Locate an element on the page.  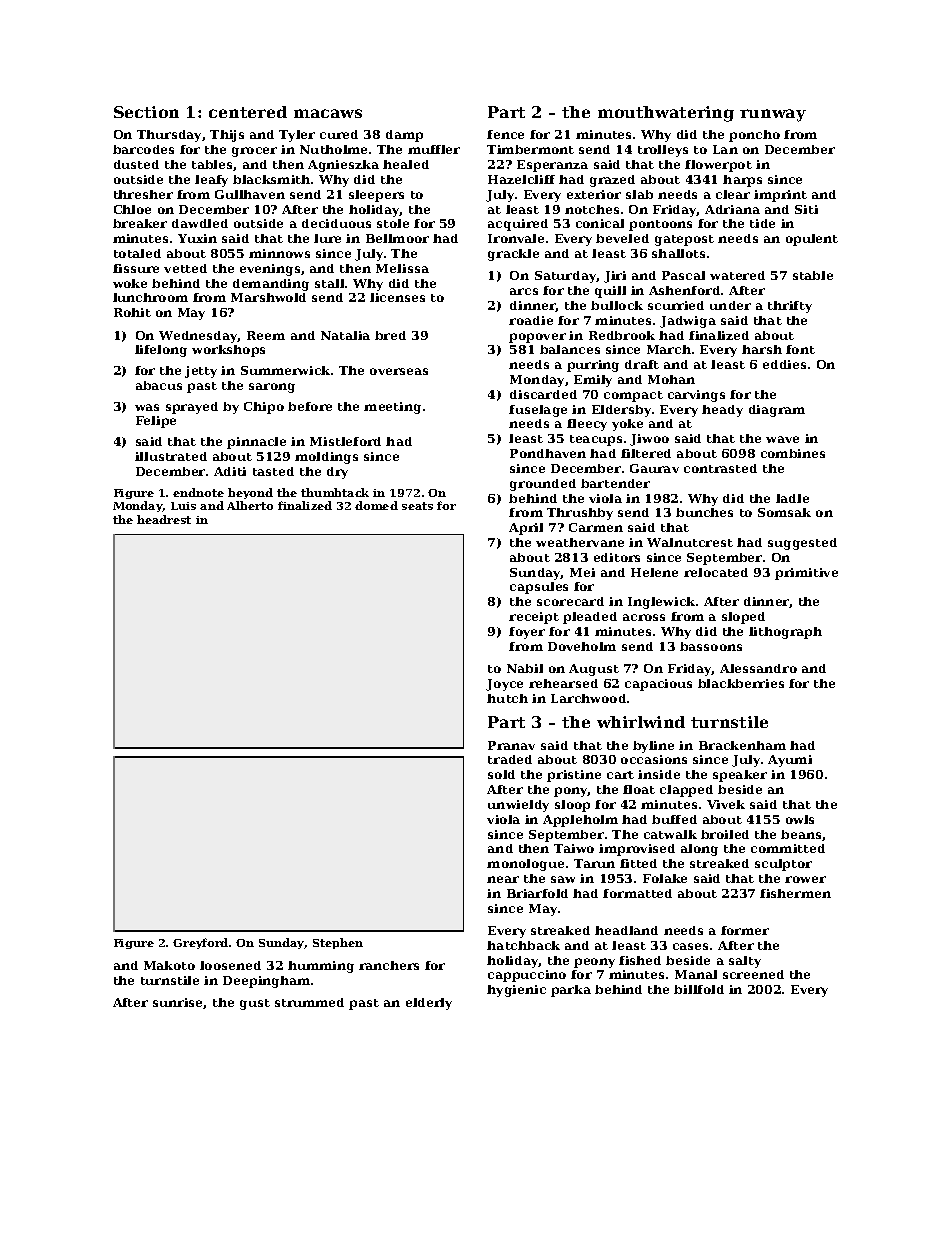
strummed is located at coordinates (309, 1002).
